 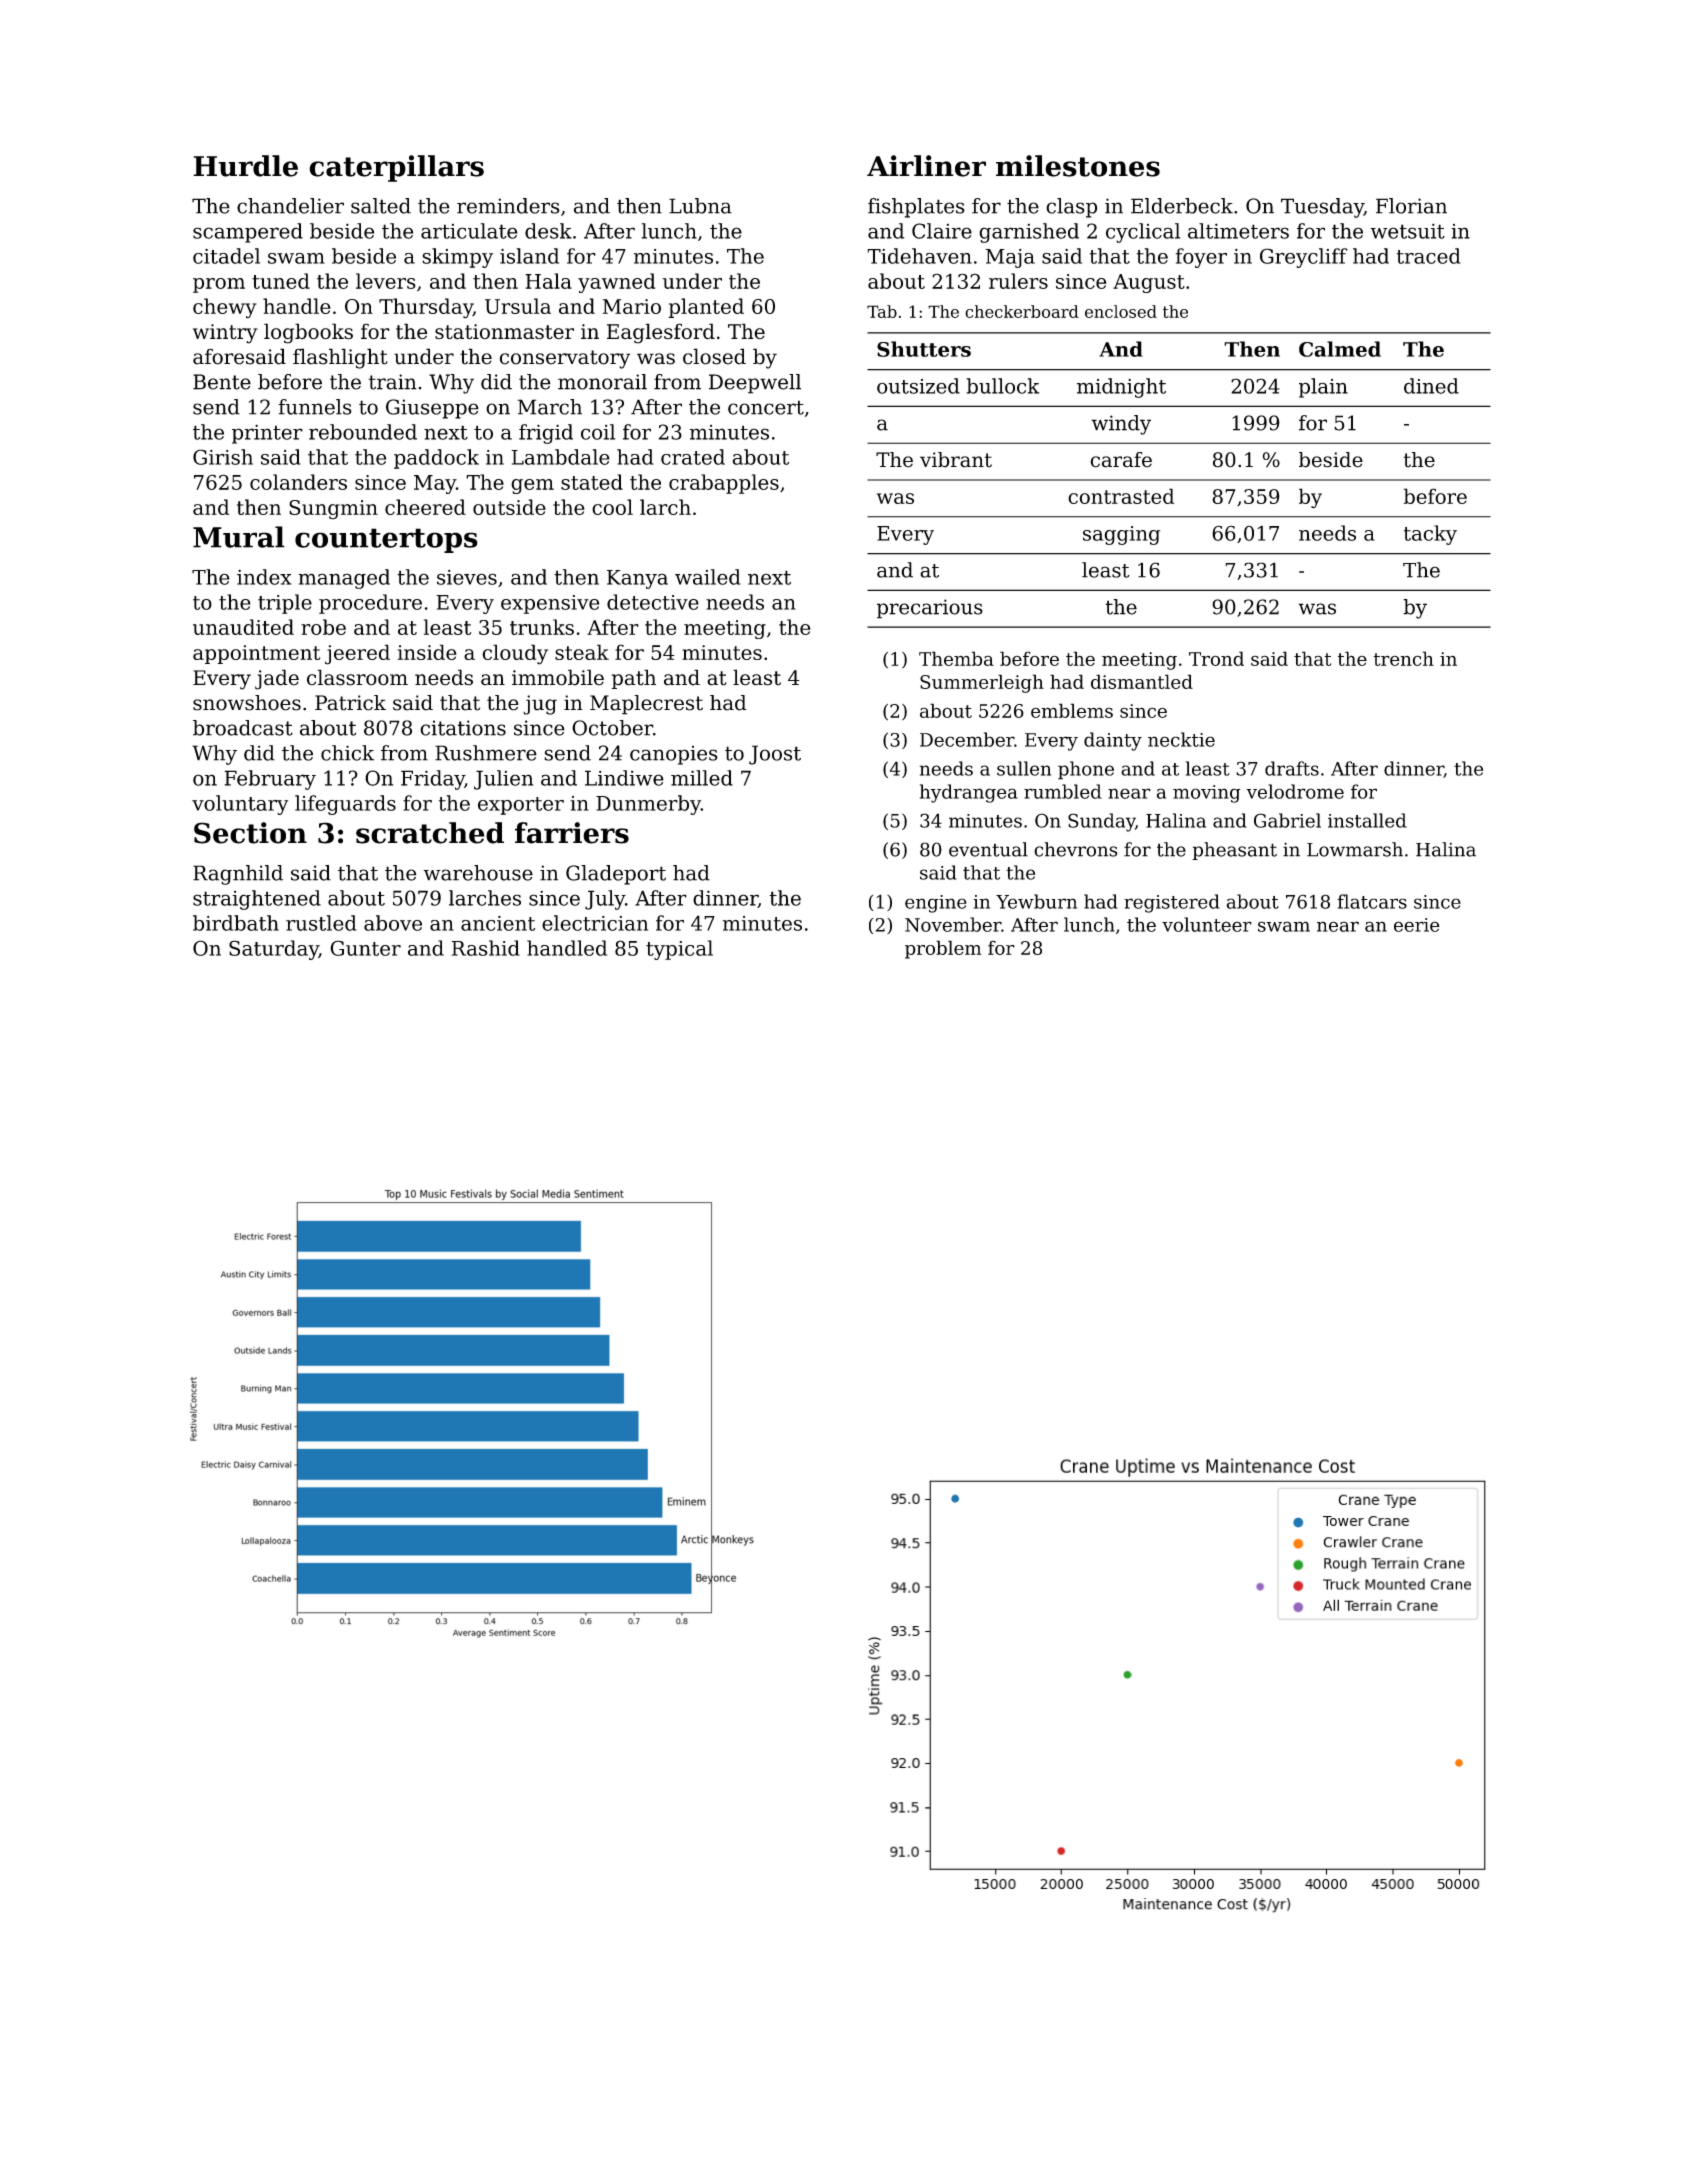 I want to click on paddock, so click(x=436, y=459).
